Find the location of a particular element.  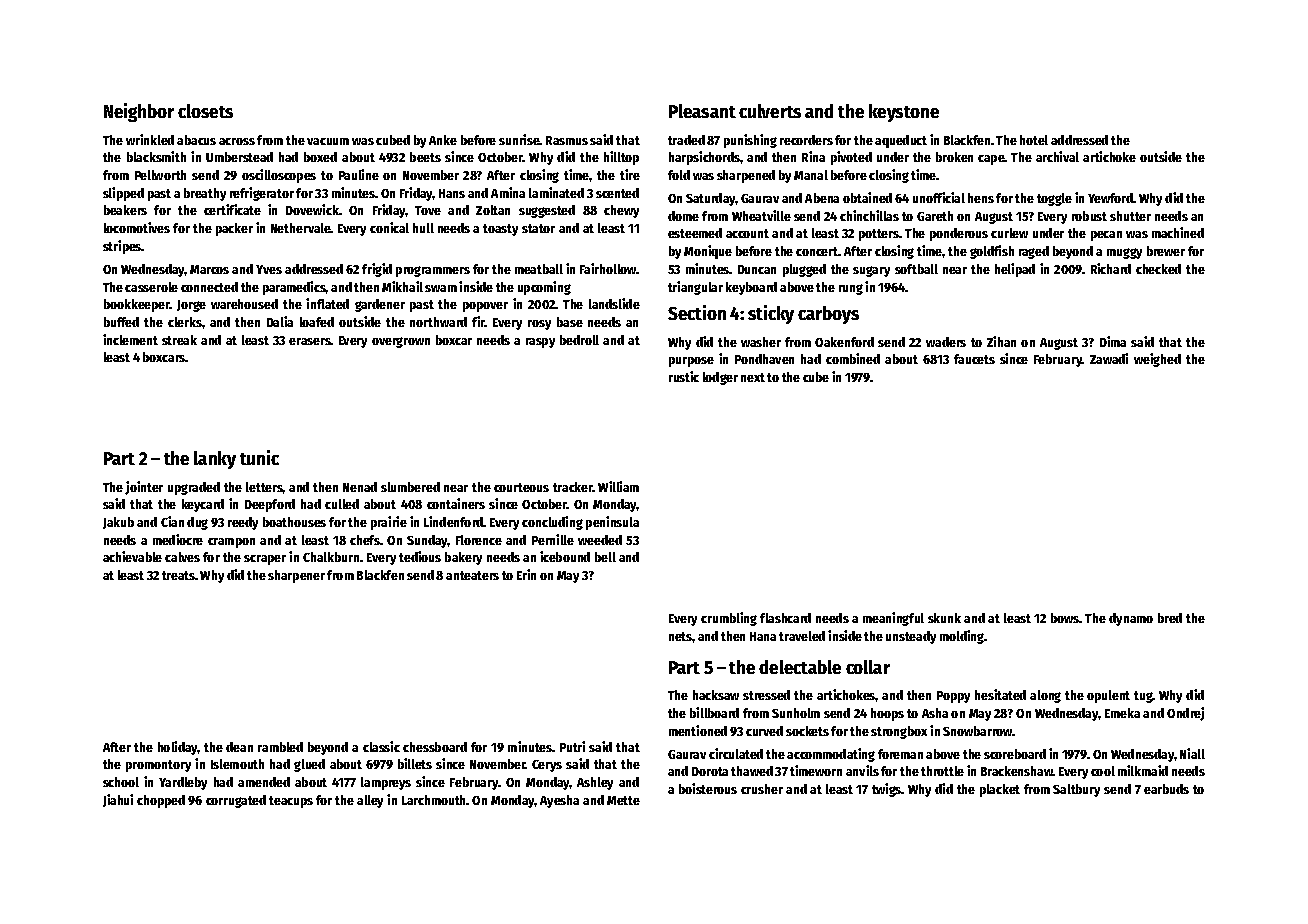

softball is located at coordinates (916, 269).
